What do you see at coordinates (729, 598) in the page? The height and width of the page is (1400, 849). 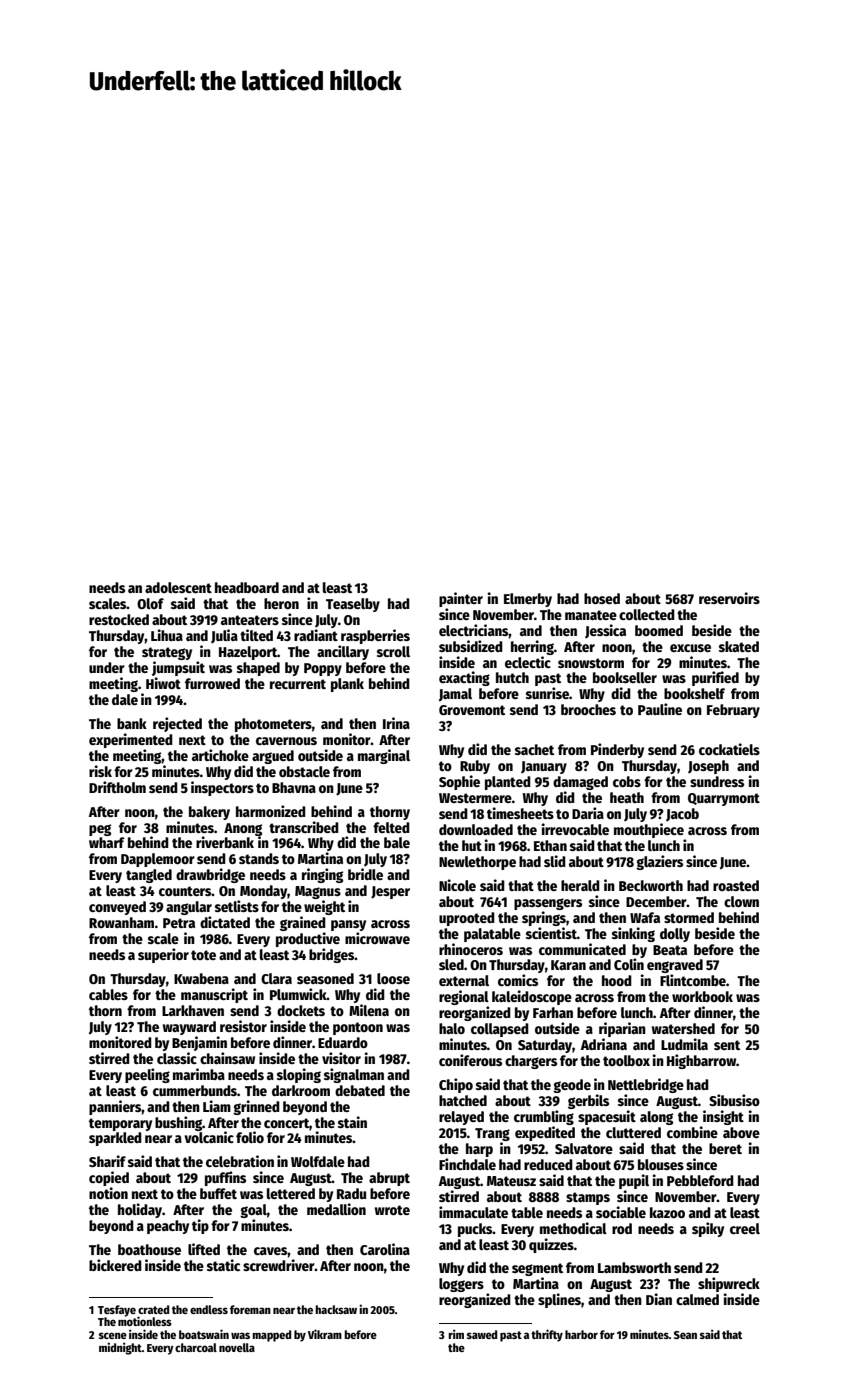 I see `reservoirs` at bounding box center [729, 598].
